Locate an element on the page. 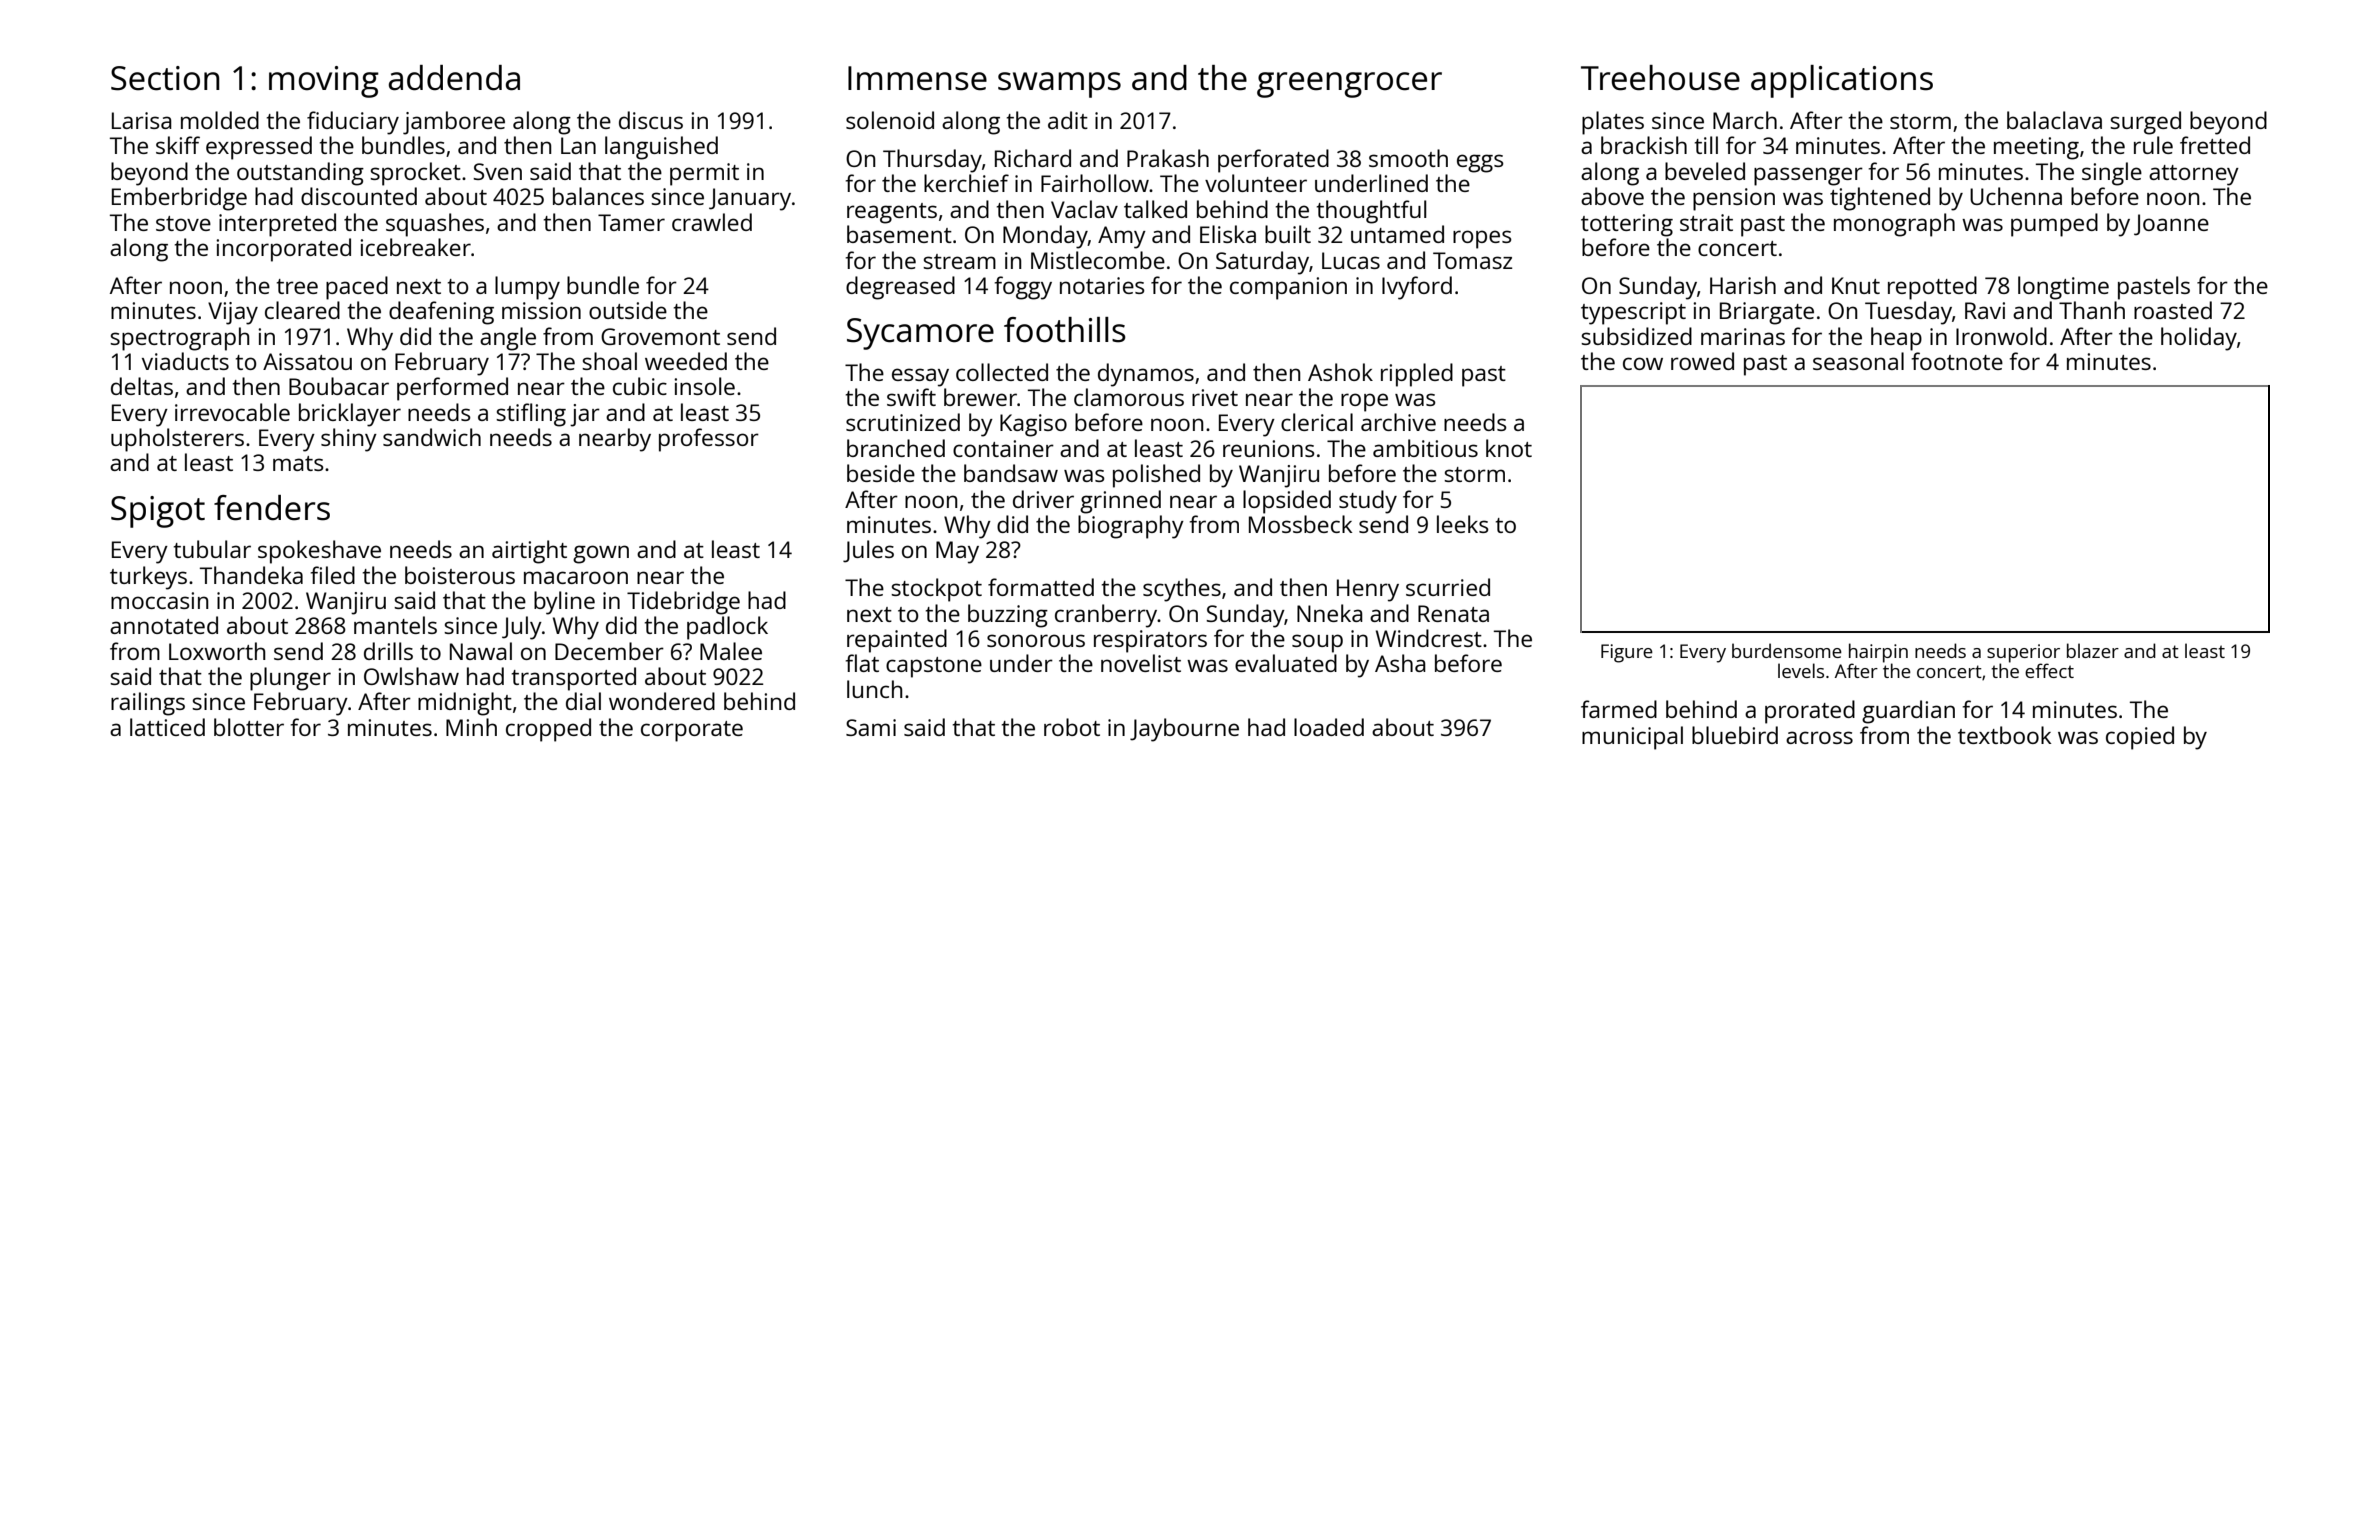  surged is located at coordinates (2145, 123).
